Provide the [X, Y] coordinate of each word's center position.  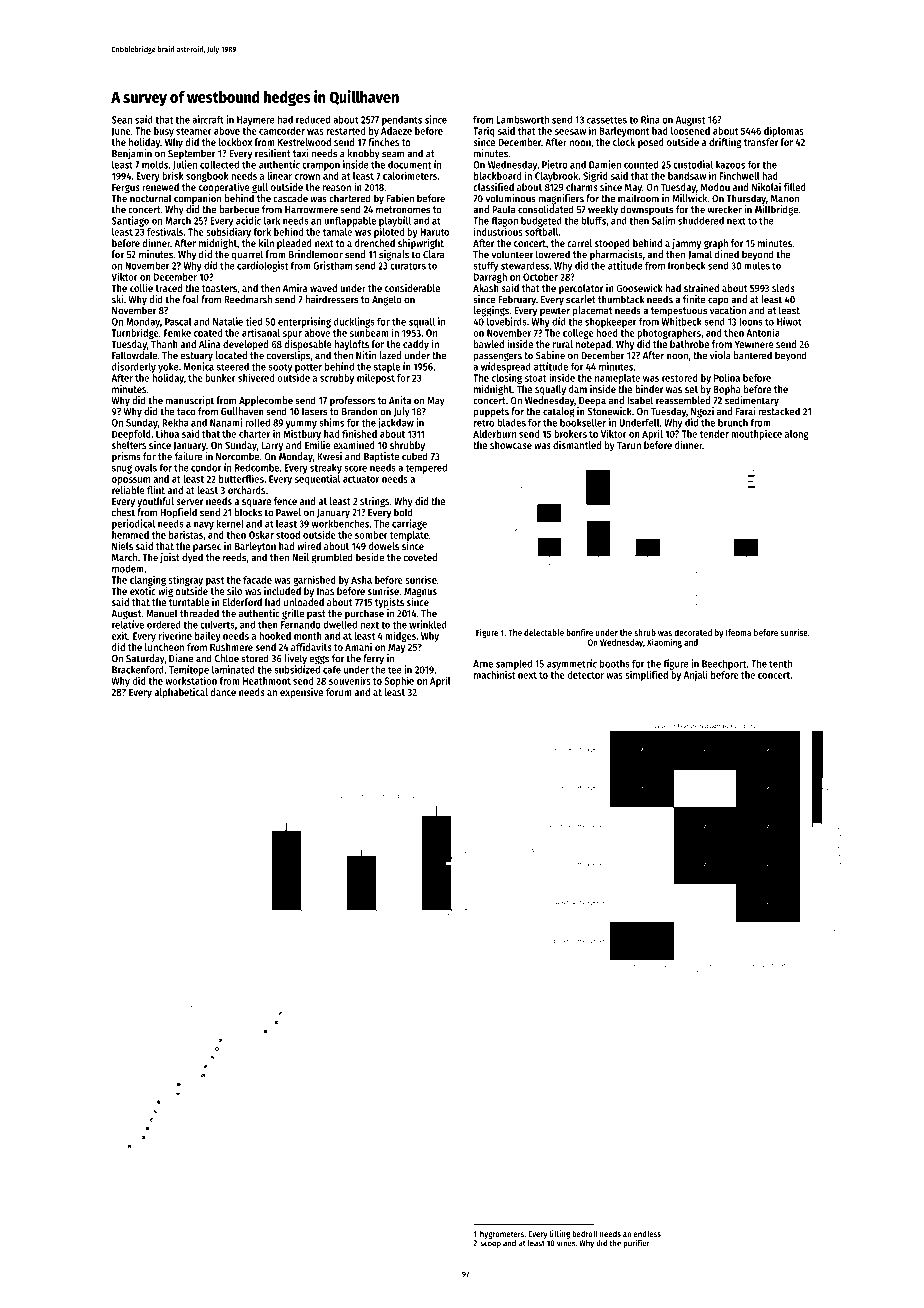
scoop [490, 1244]
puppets [491, 413]
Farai [745, 411]
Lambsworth [522, 119]
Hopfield [178, 513]
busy [164, 132]
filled [795, 187]
